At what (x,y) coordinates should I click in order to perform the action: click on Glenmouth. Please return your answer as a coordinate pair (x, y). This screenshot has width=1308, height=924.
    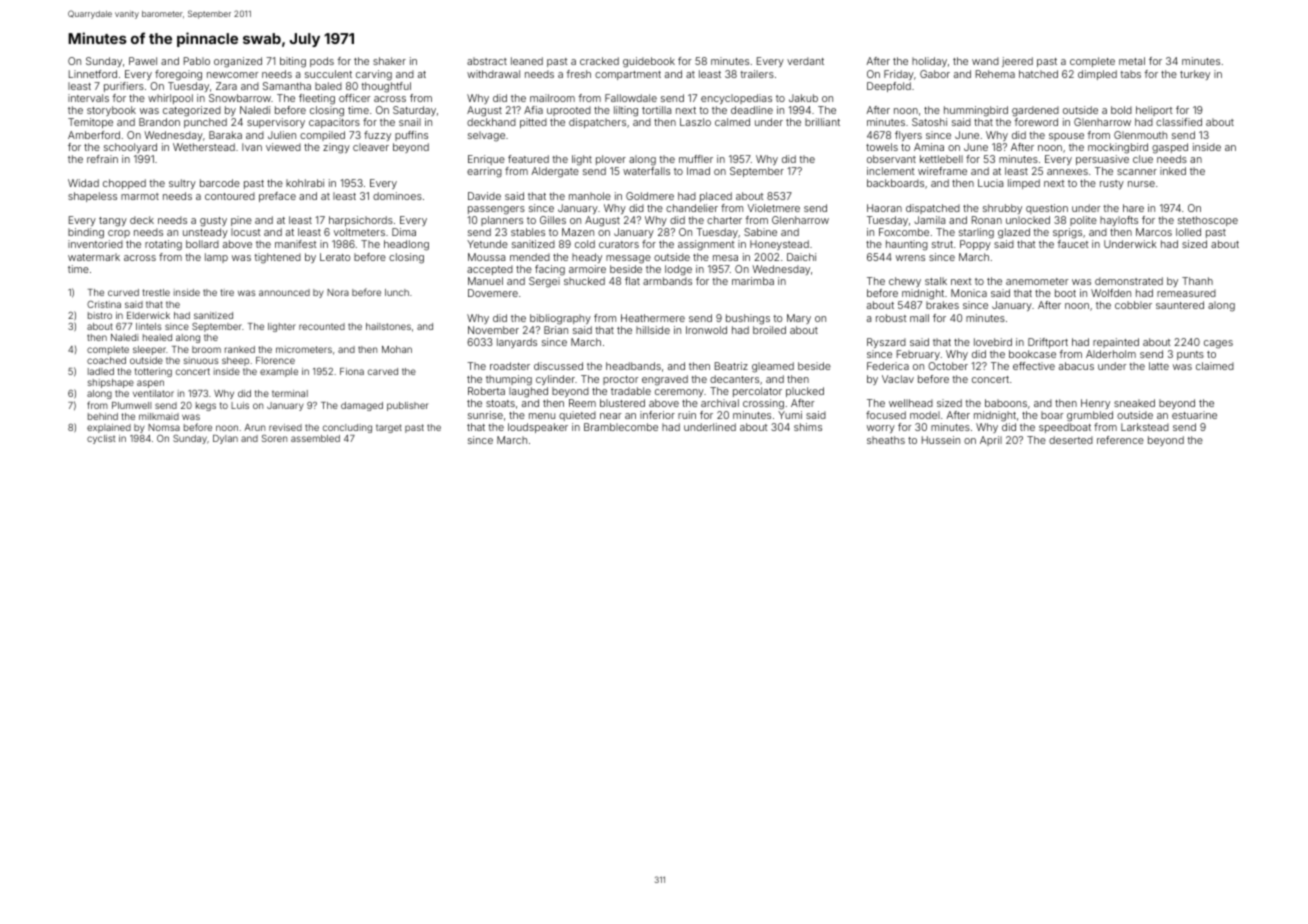
    Looking at the image, I should click on (1140, 135).
